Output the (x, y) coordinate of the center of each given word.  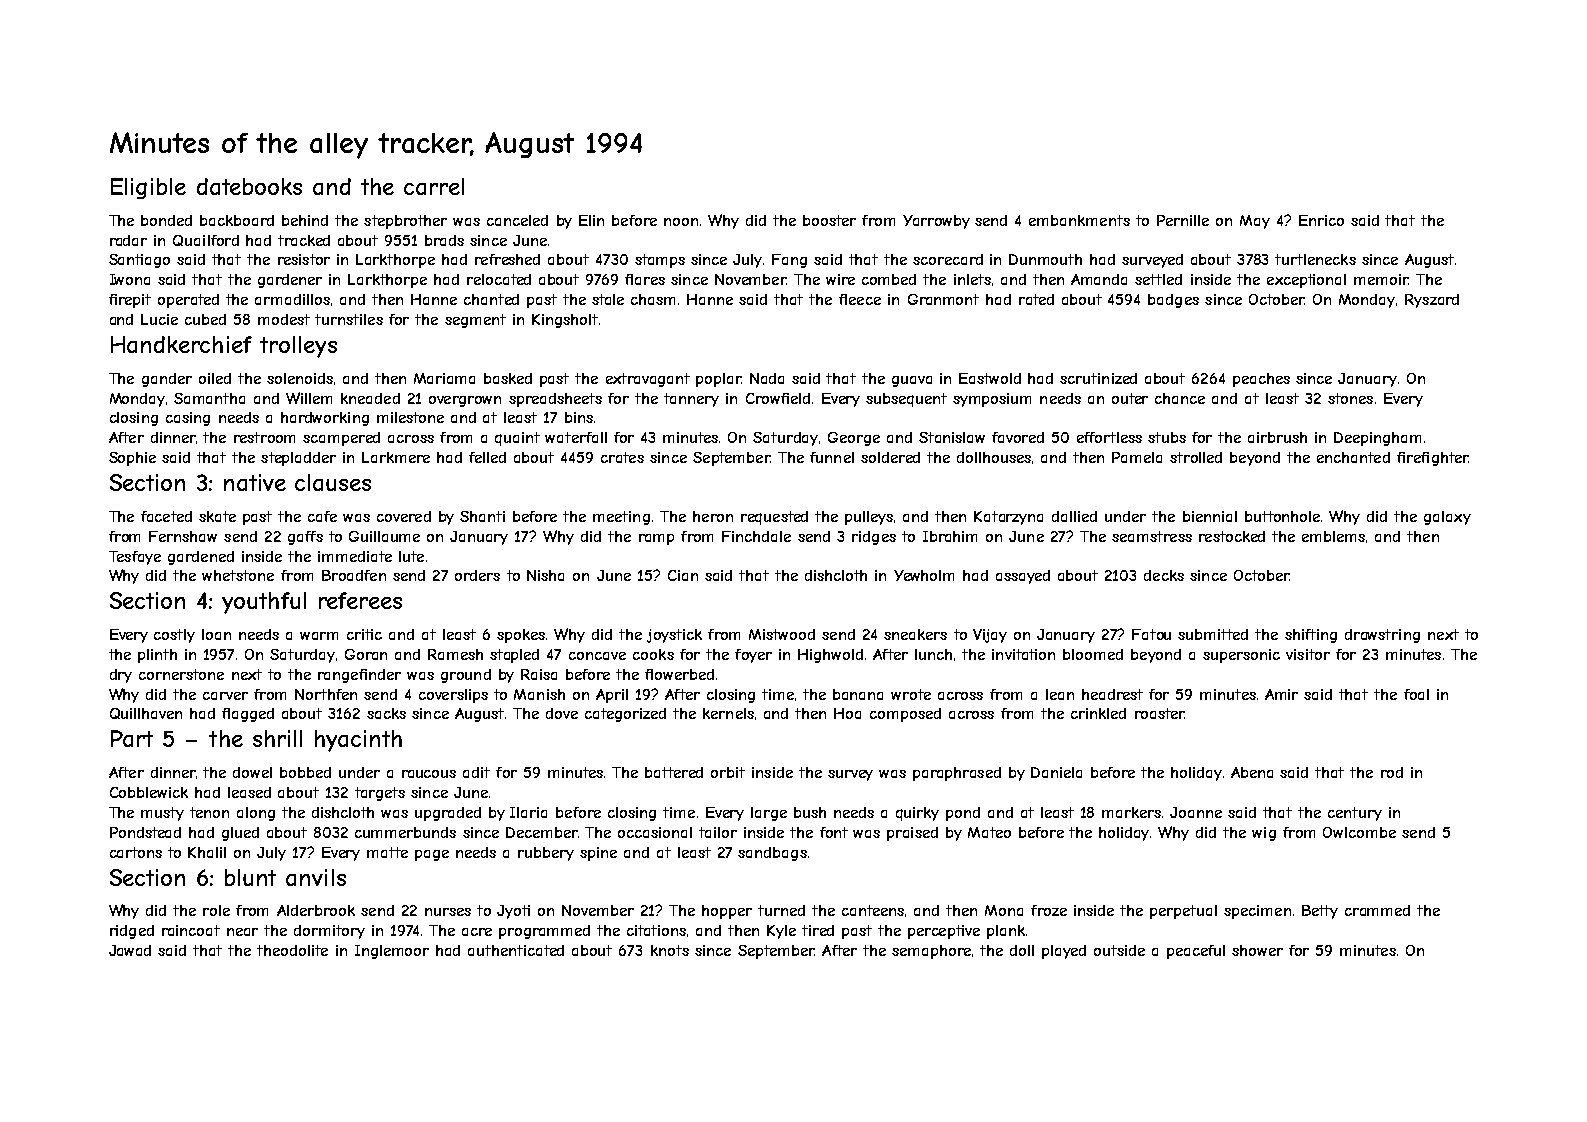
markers (1131, 812)
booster (829, 220)
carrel (434, 186)
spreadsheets (555, 400)
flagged (248, 715)
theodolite (292, 950)
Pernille (1183, 220)
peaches (1261, 380)
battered (674, 772)
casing (188, 419)
